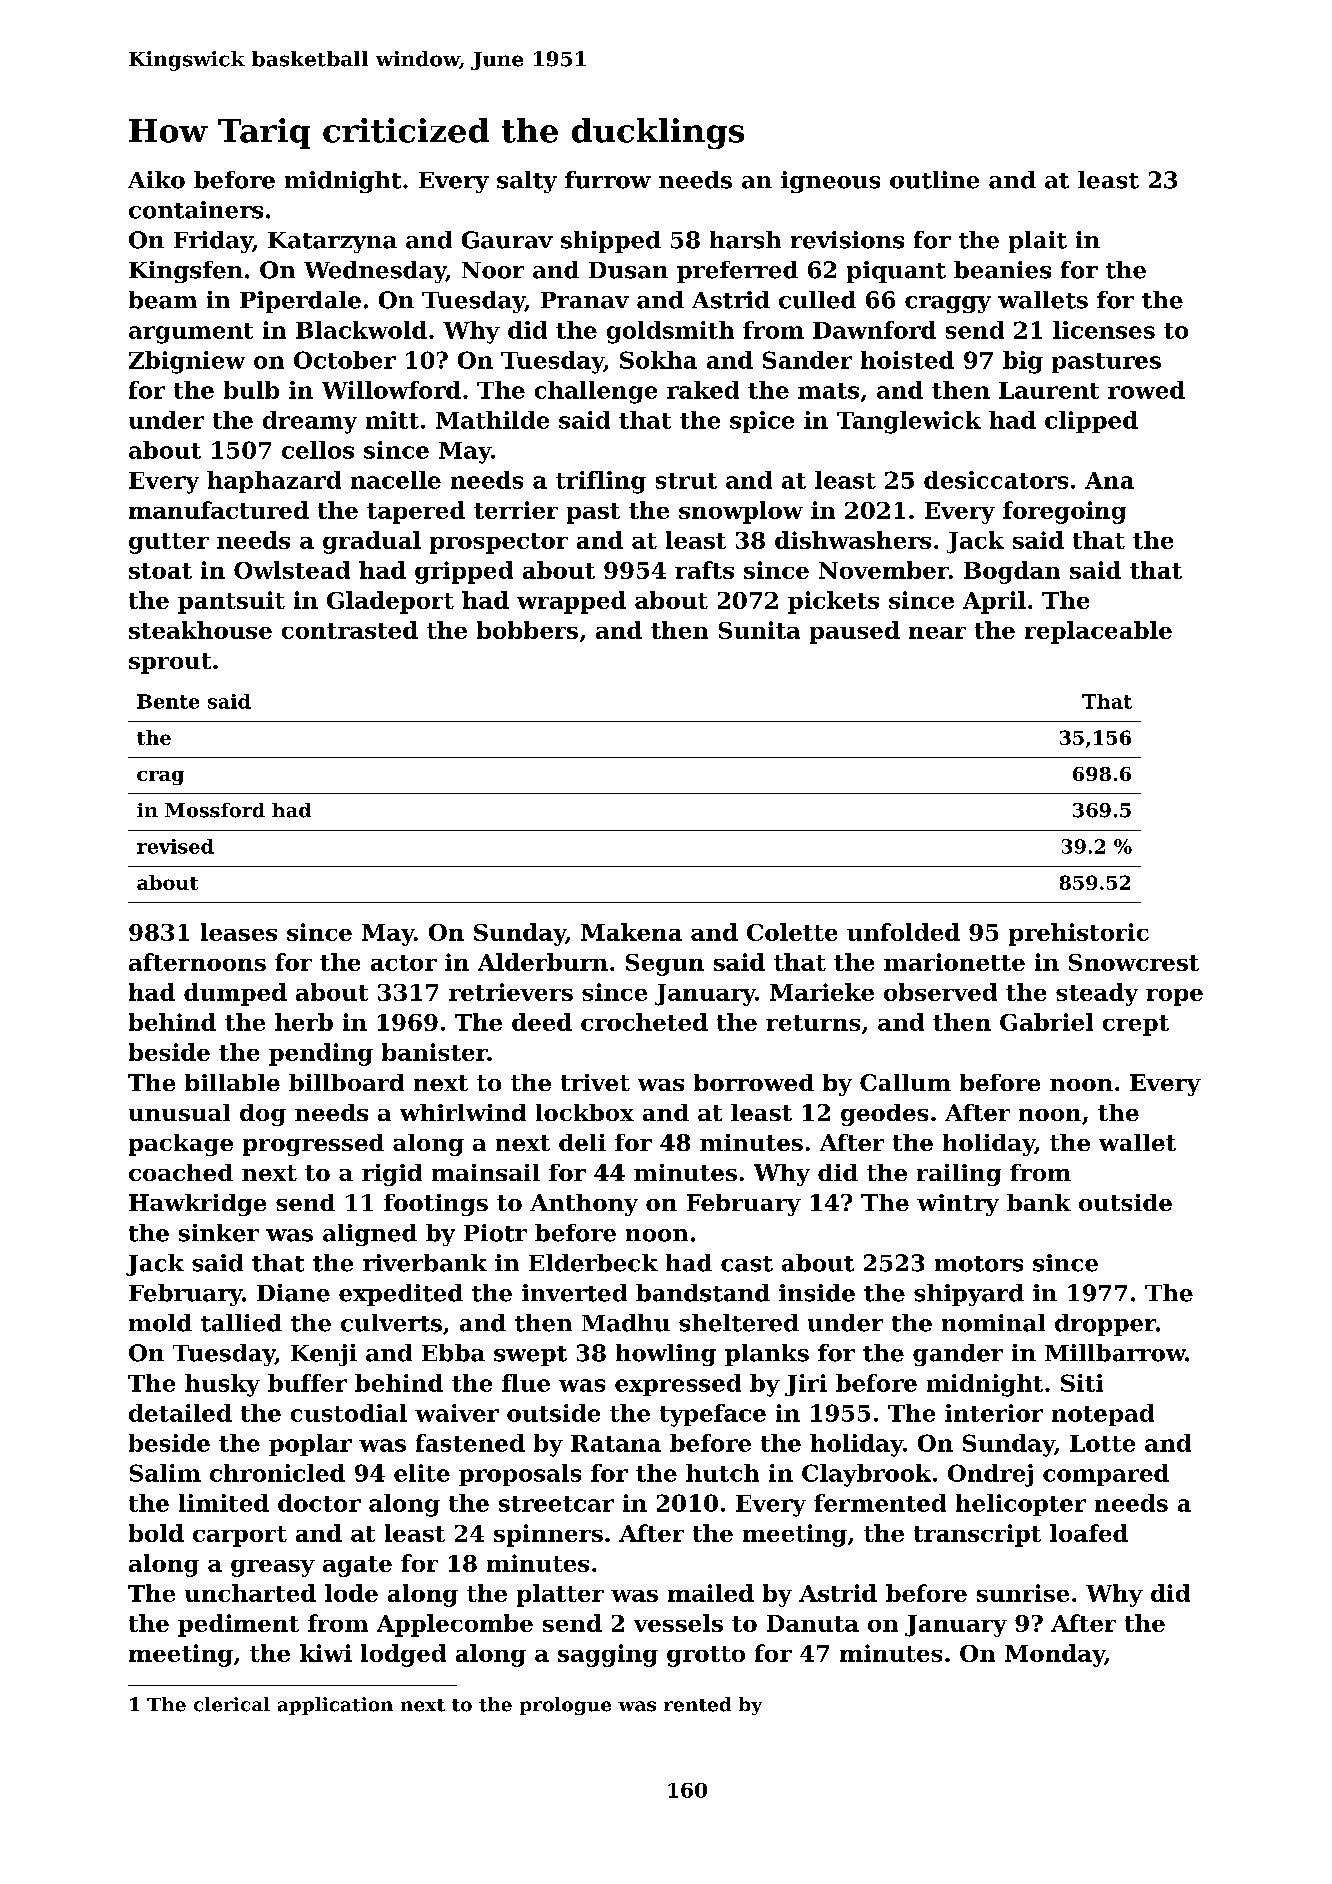 This screenshot has width=1332, height=1884. I want to click on outline, so click(934, 180).
